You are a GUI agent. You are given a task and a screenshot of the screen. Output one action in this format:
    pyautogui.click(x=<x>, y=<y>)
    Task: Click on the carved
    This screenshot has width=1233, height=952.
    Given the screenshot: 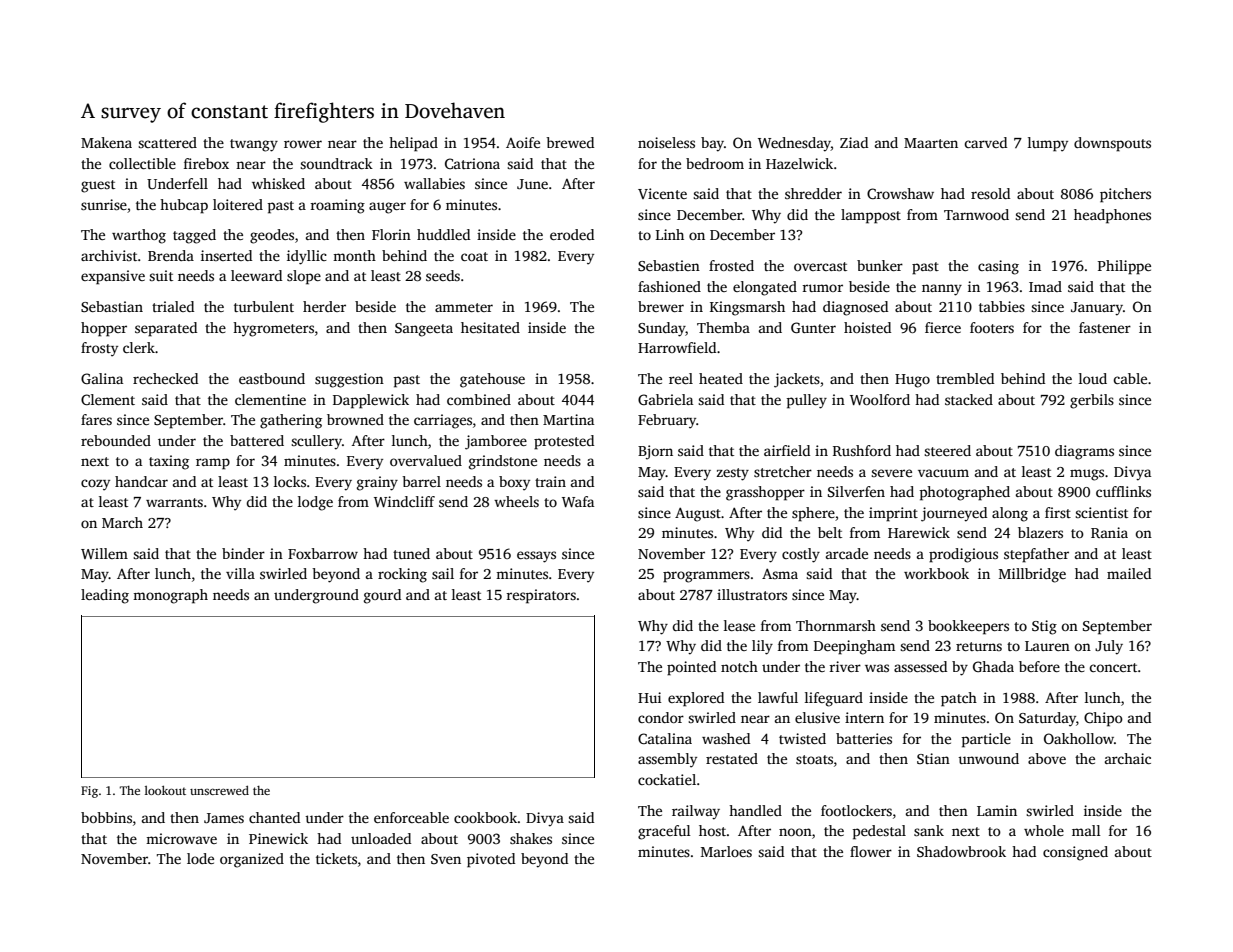 What is the action you would take?
    pyautogui.click(x=985, y=142)
